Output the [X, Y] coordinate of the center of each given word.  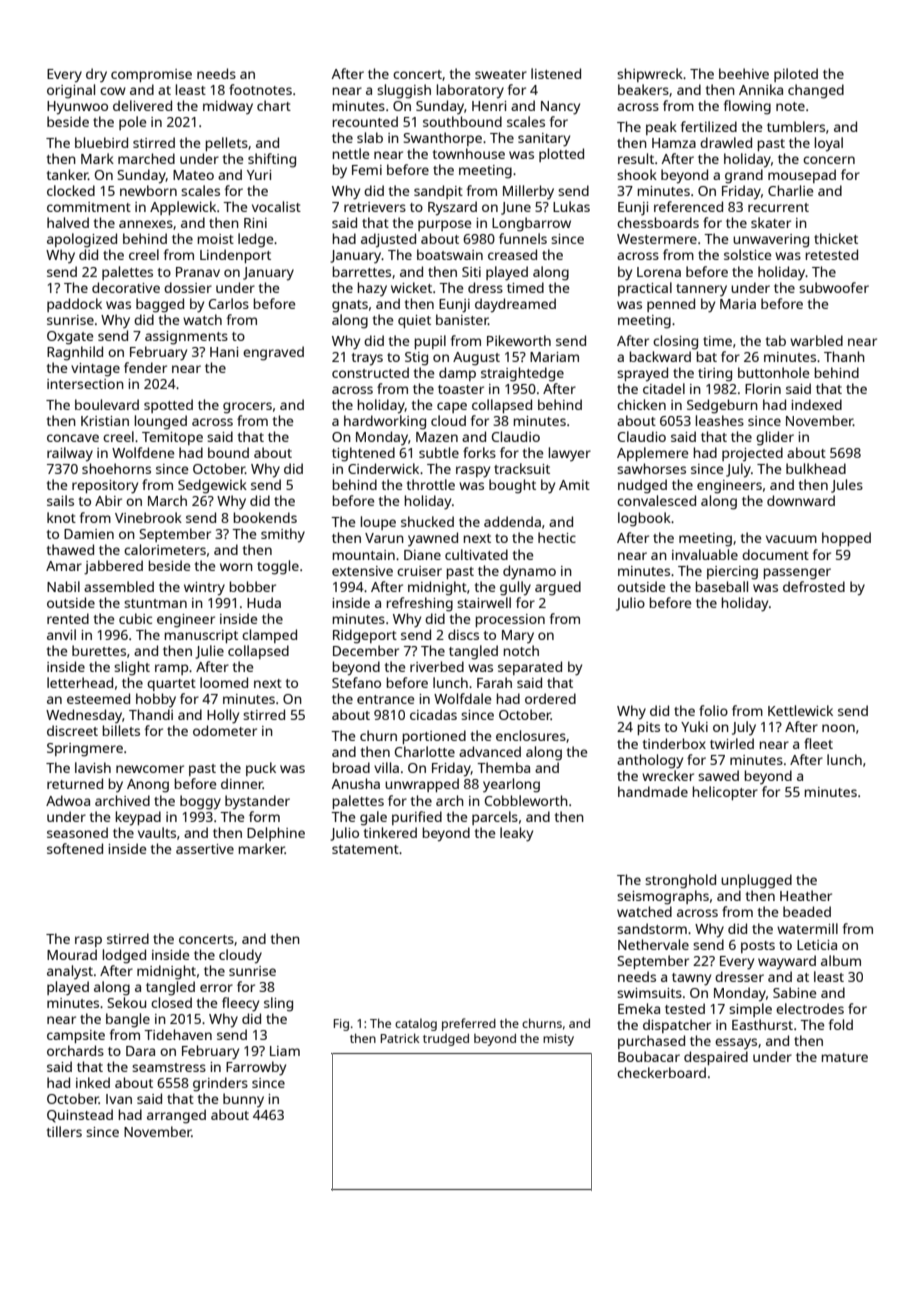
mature [845, 1057]
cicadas [433, 714]
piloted [796, 75]
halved [68, 222]
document [775, 554]
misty [558, 1040]
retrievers [375, 207]
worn [236, 567]
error [216, 988]
